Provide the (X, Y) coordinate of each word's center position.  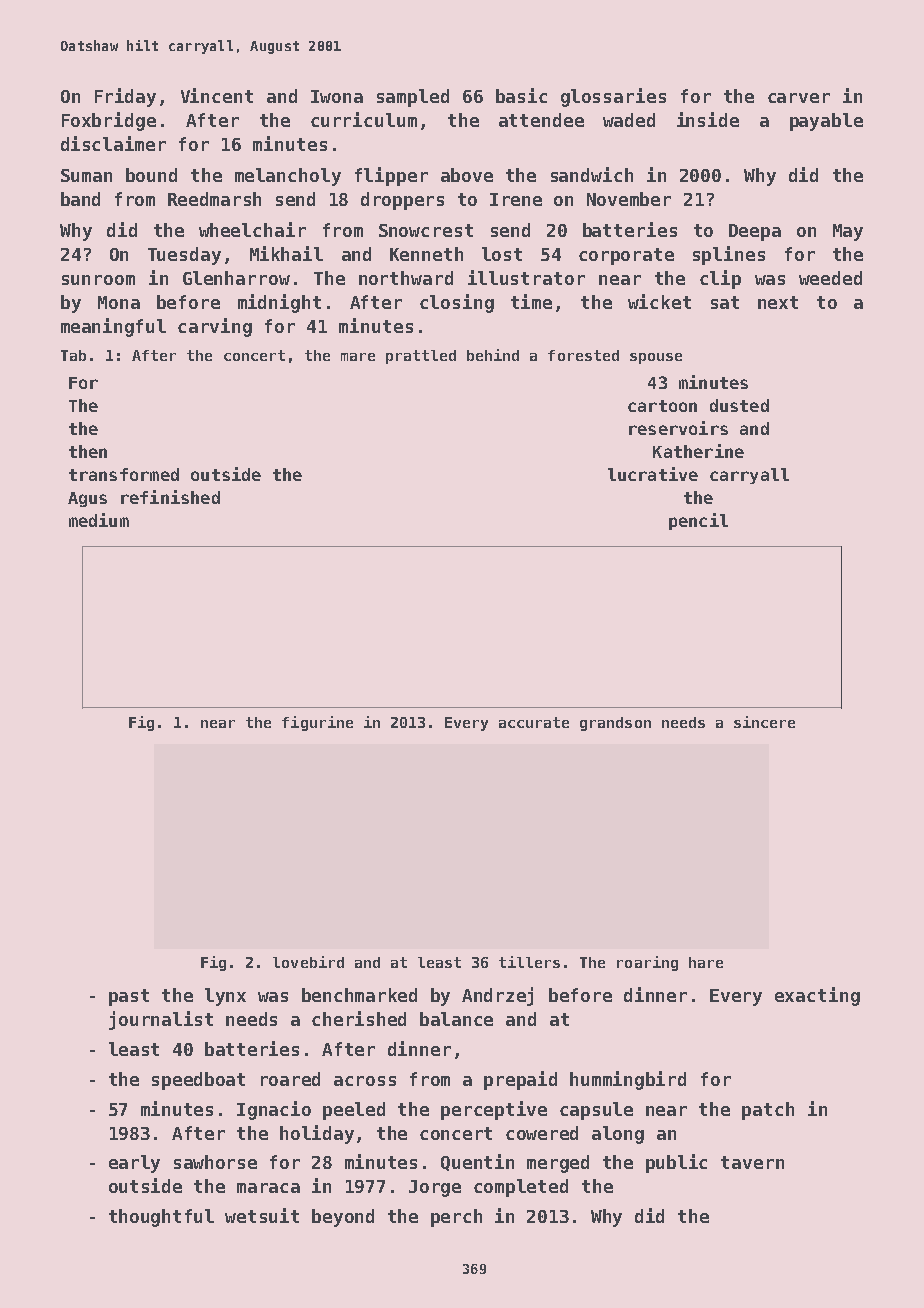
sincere (764, 722)
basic (521, 95)
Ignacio (274, 1110)
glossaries (613, 97)
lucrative (653, 474)
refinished (170, 497)
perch (456, 1218)
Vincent (217, 95)
